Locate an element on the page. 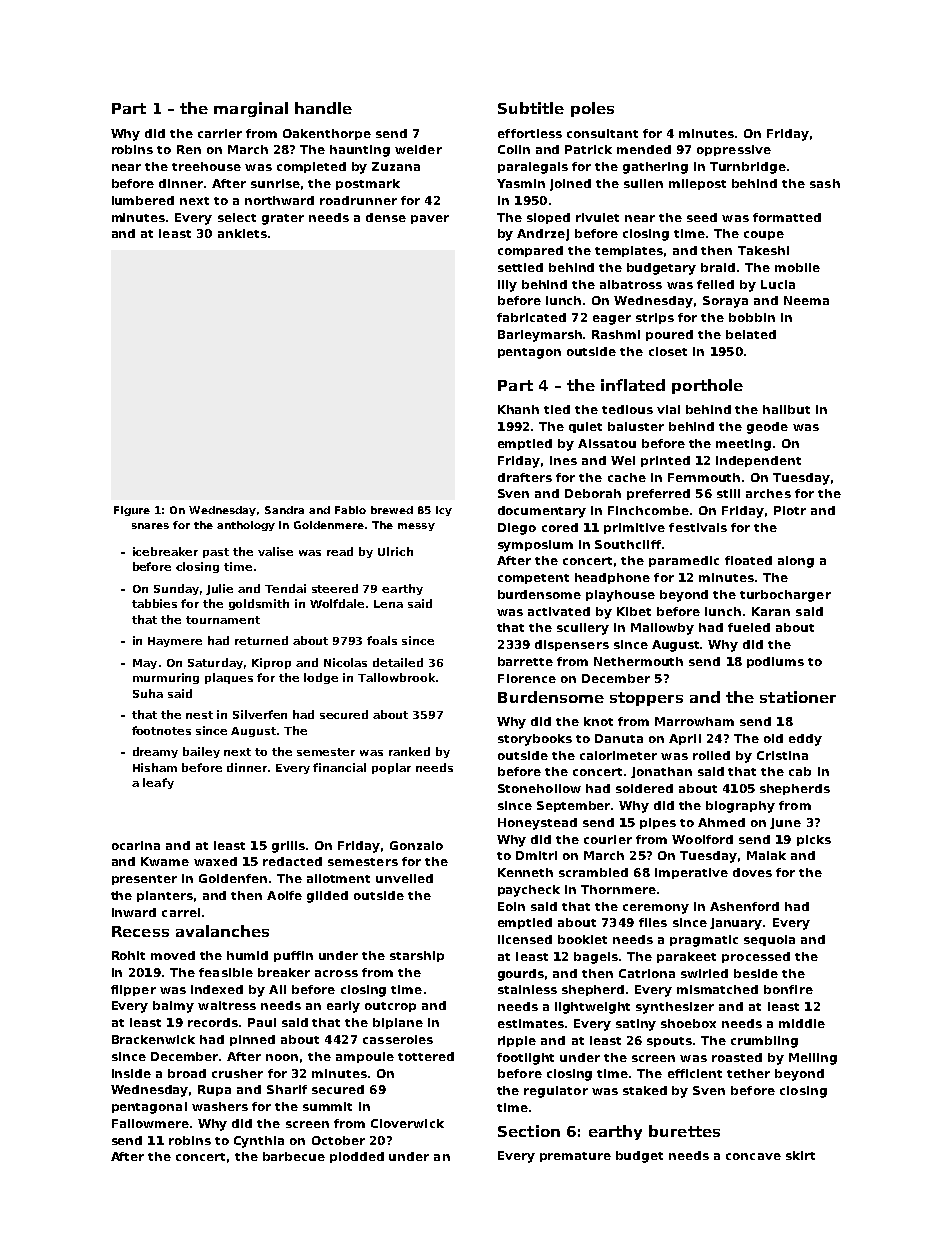 The image size is (952, 1233). independent is located at coordinates (758, 461).
